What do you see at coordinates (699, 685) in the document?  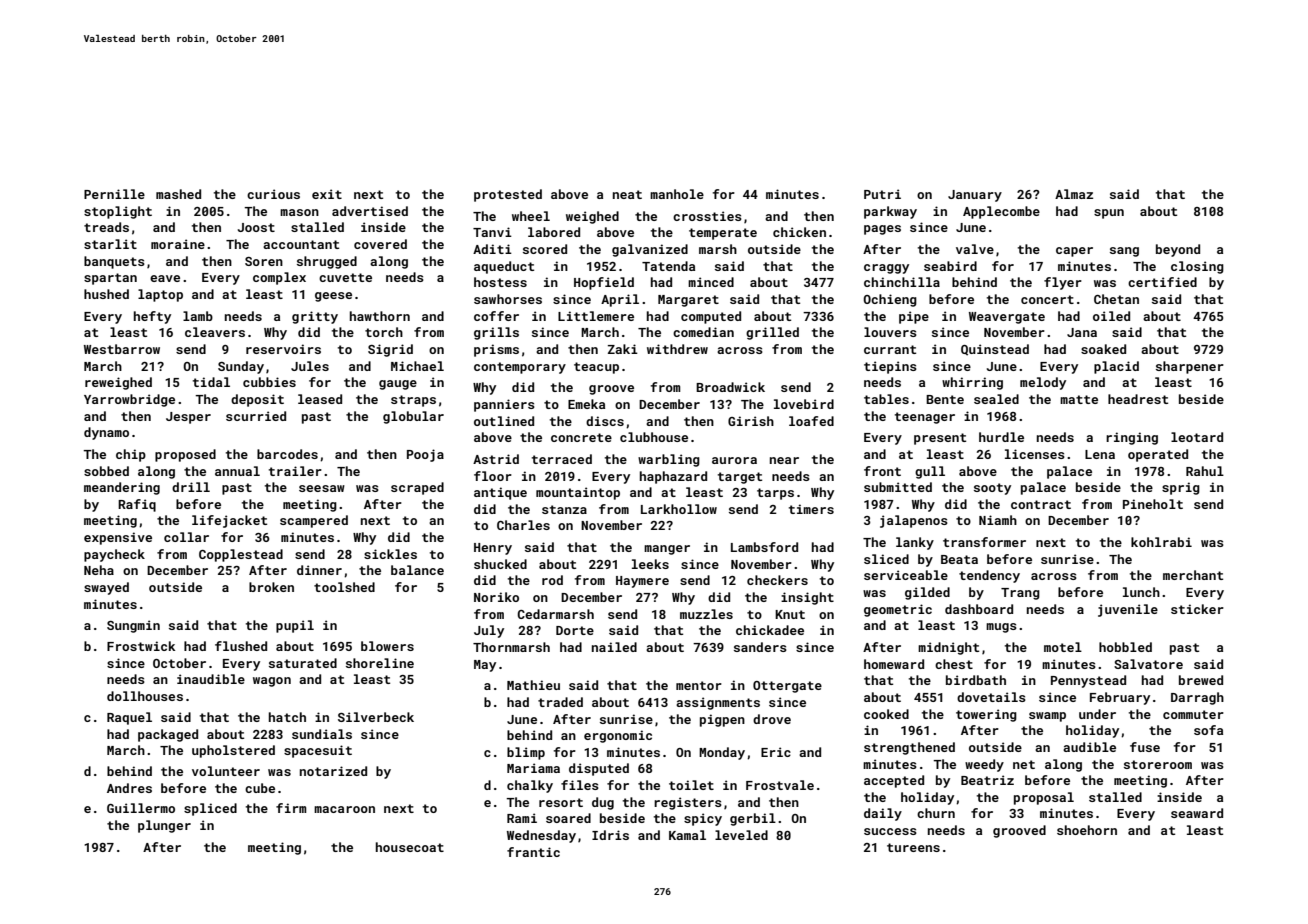 I see `mentor` at bounding box center [699, 685].
